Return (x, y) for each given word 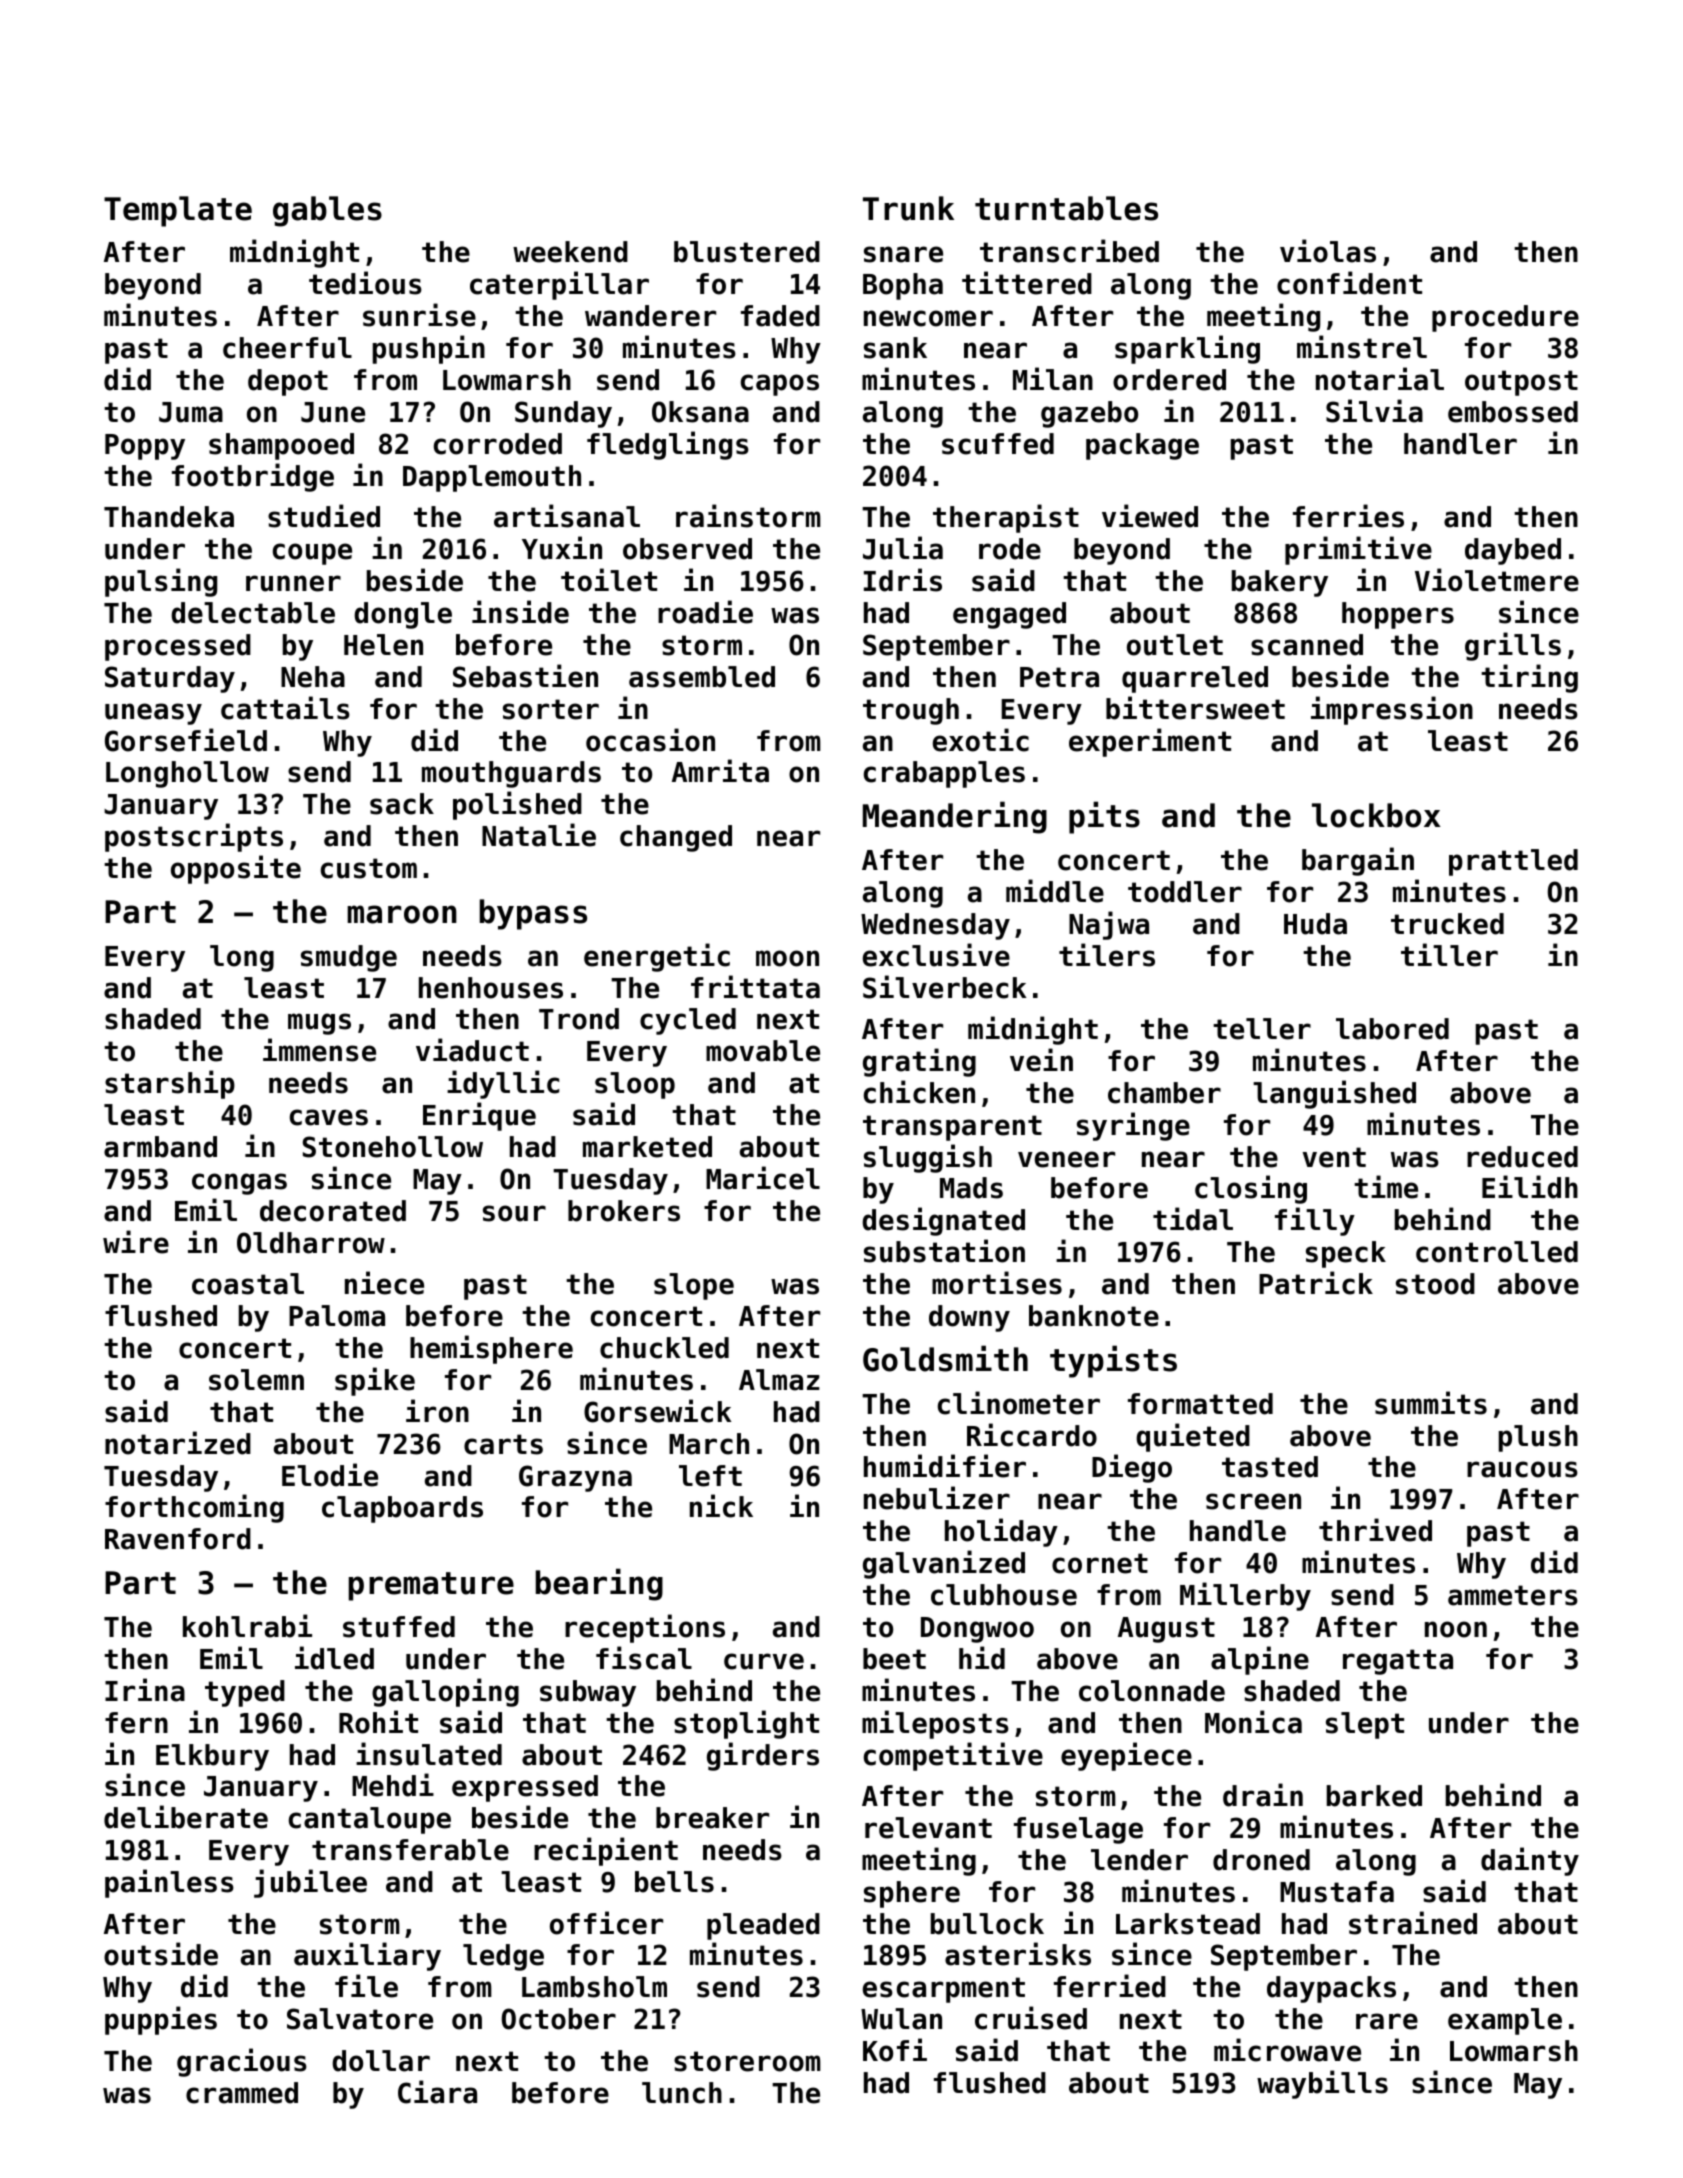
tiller (1449, 955)
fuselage (1078, 1830)
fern (136, 1723)
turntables (1066, 208)
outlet (1175, 645)
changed (676, 838)
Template (178, 211)
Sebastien (525, 676)
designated (943, 1221)
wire (136, 1242)
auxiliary (367, 1956)
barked (1374, 1796)
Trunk (908, 208)
